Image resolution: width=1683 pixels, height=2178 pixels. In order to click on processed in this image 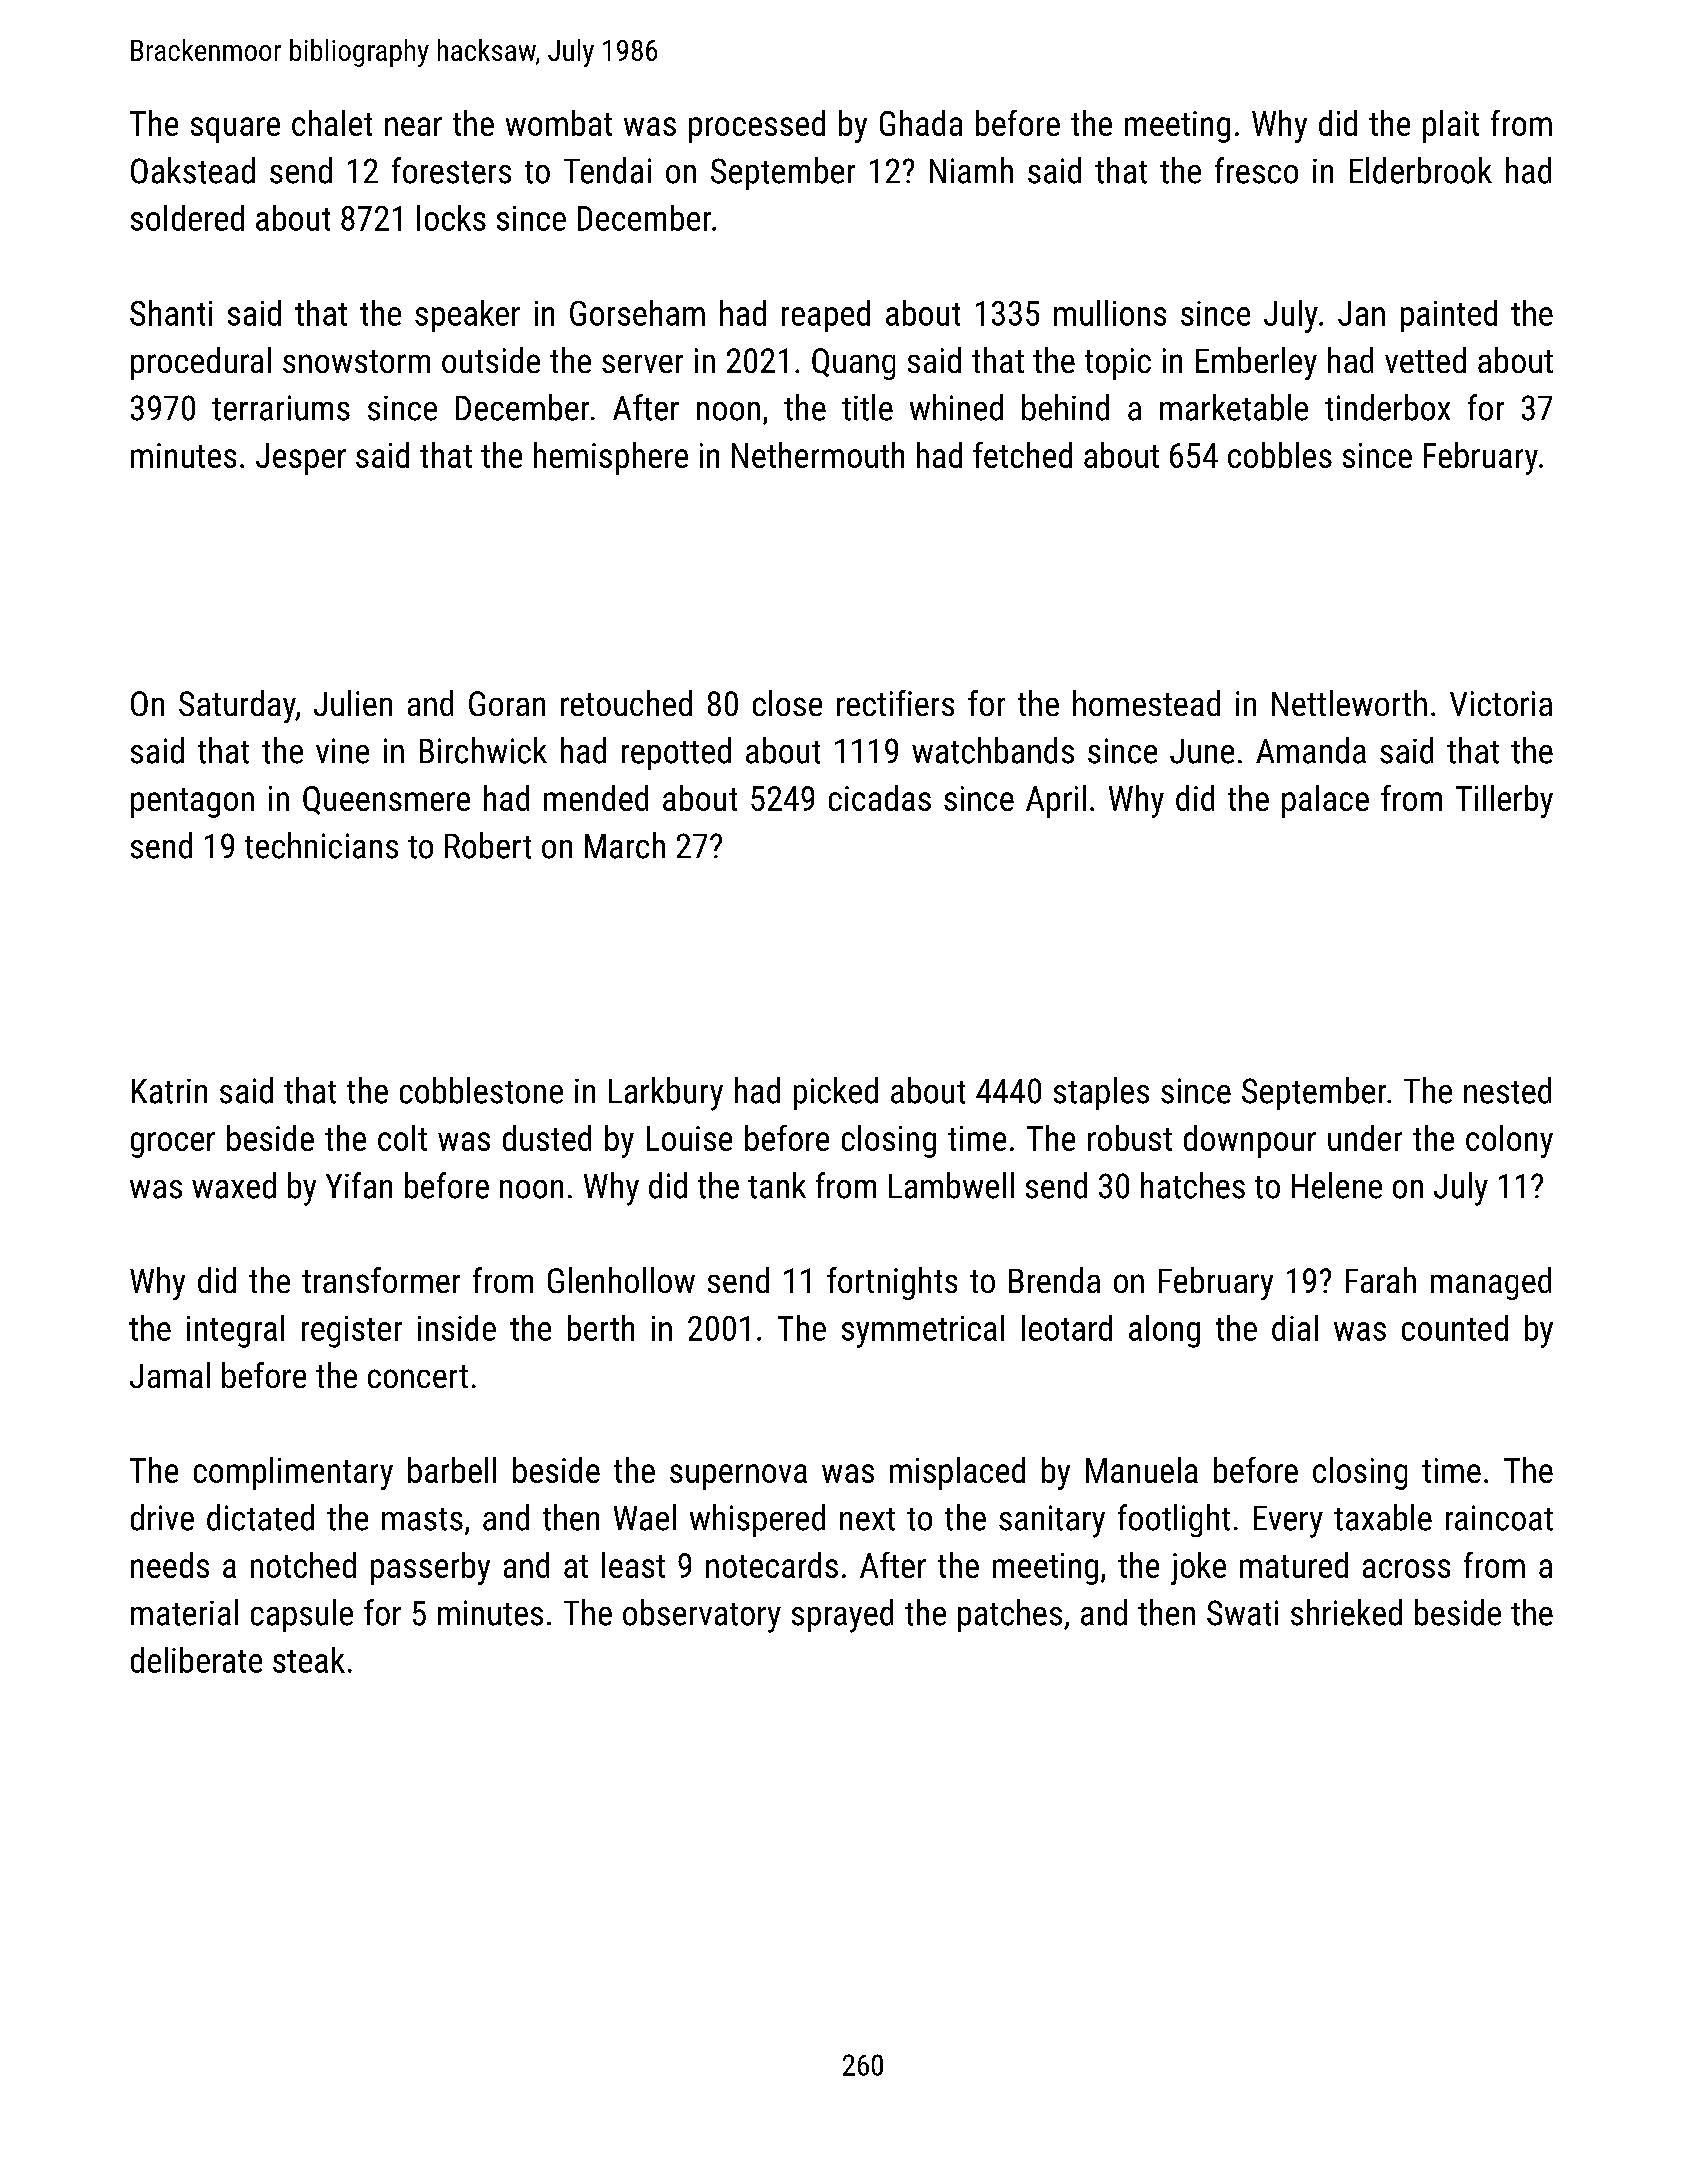, I will do `click(757, 126)`.
